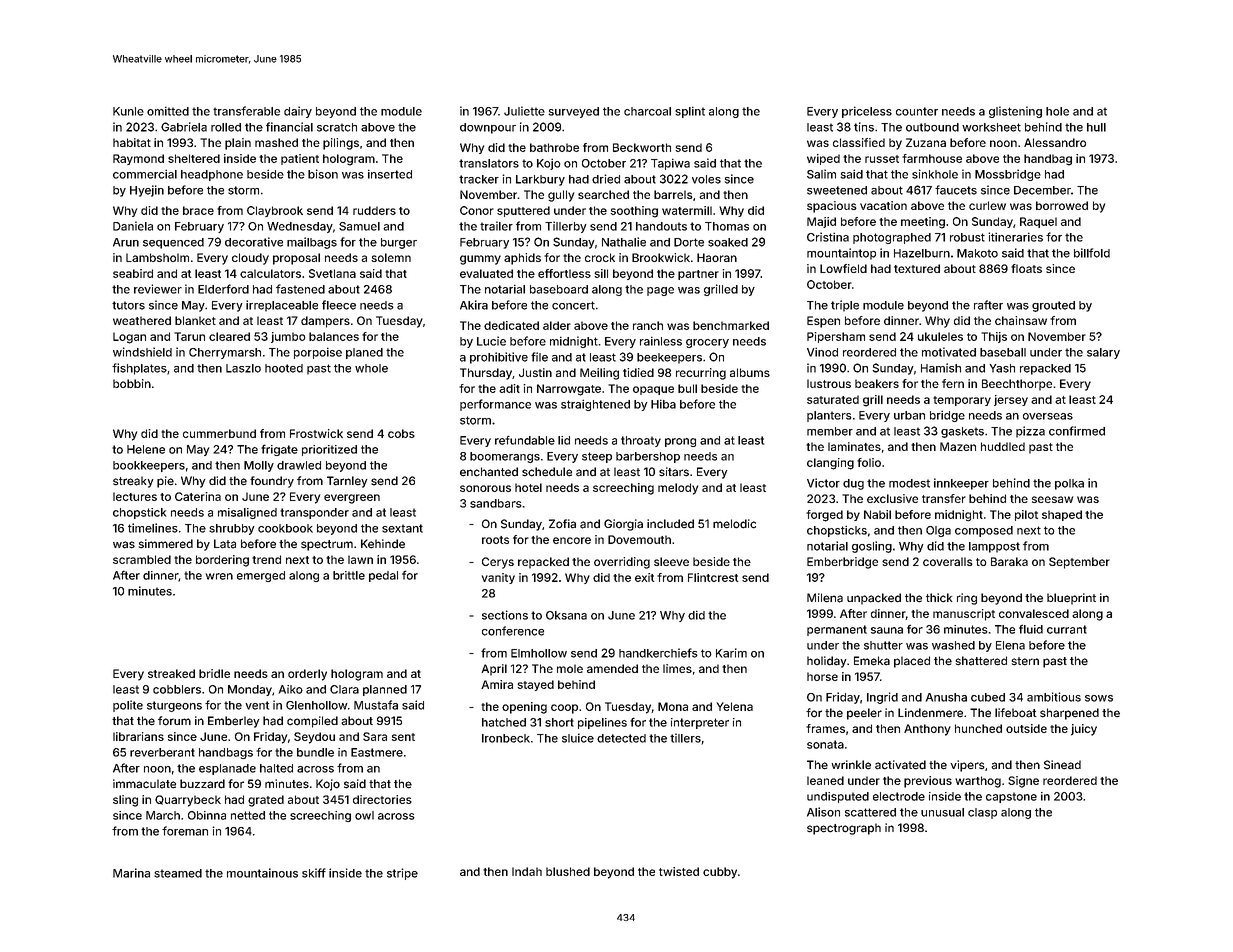  Describe the element at coordinates (621, 738) in the screenshot. I see `detected` at that location.
